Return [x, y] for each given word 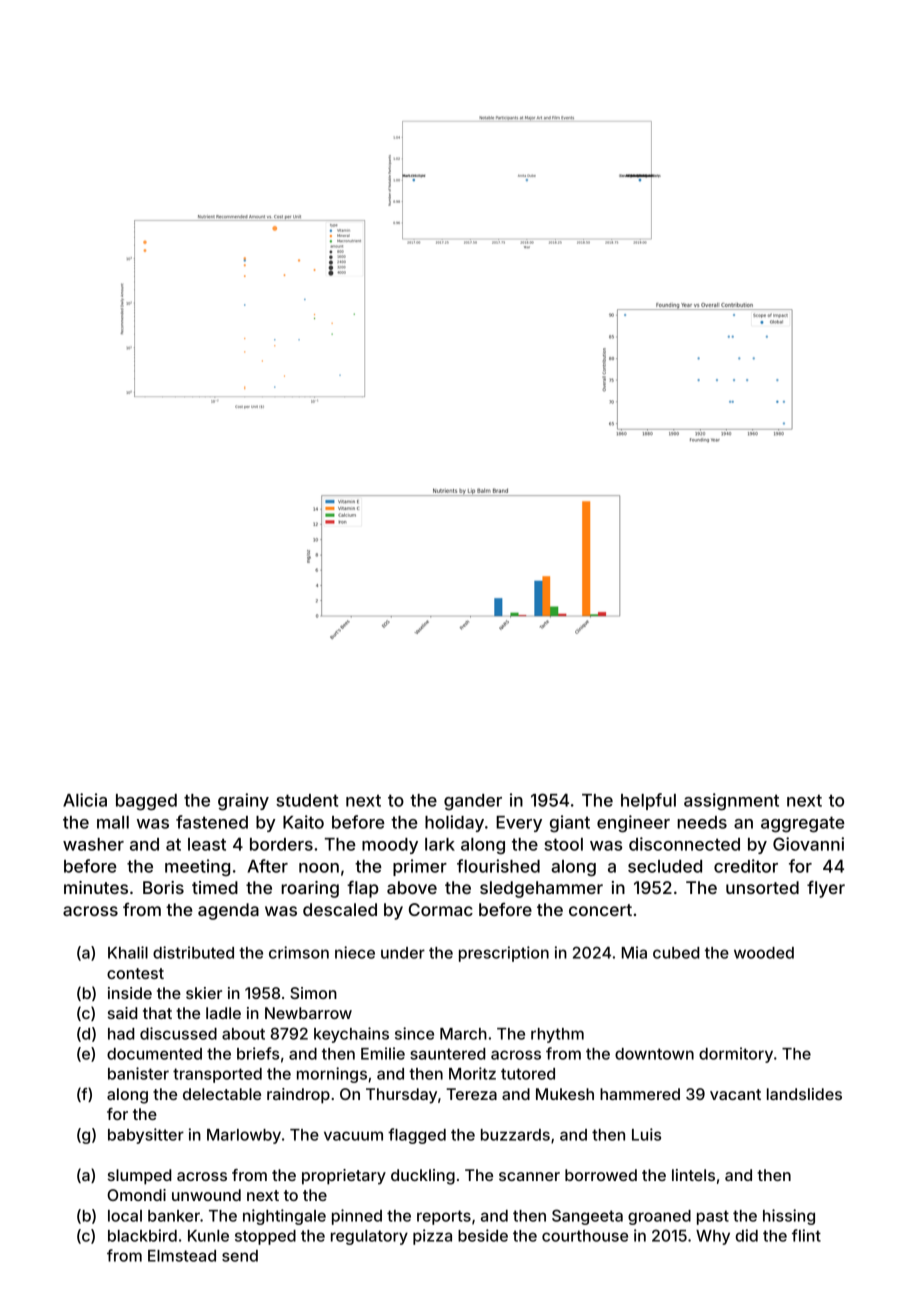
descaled [340, 909]
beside [483, 1235]
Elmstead [182, 1256]
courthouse [585, 1236]
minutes [96, 887]
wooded [764, 953]
